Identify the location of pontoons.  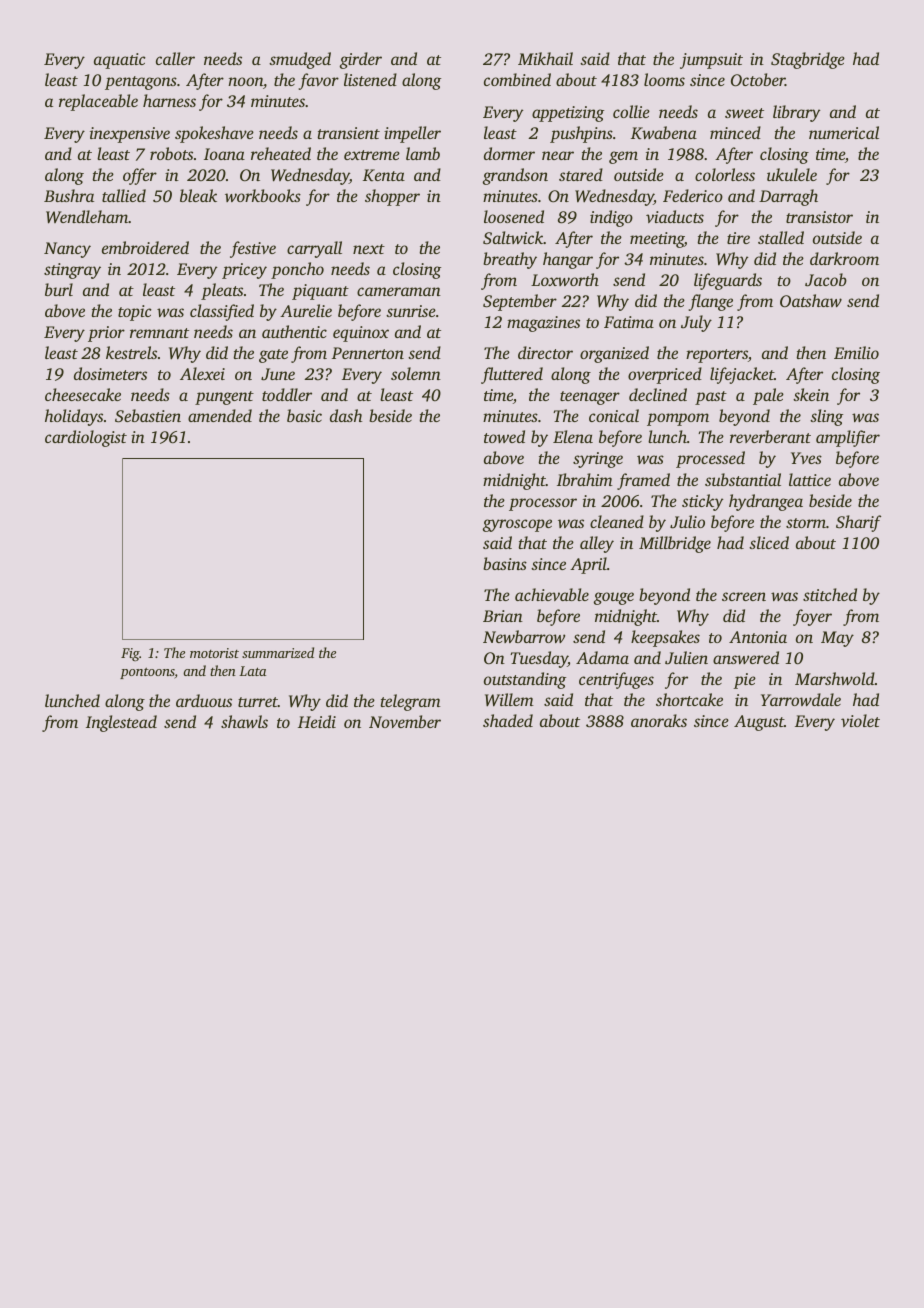
(147, 673).
